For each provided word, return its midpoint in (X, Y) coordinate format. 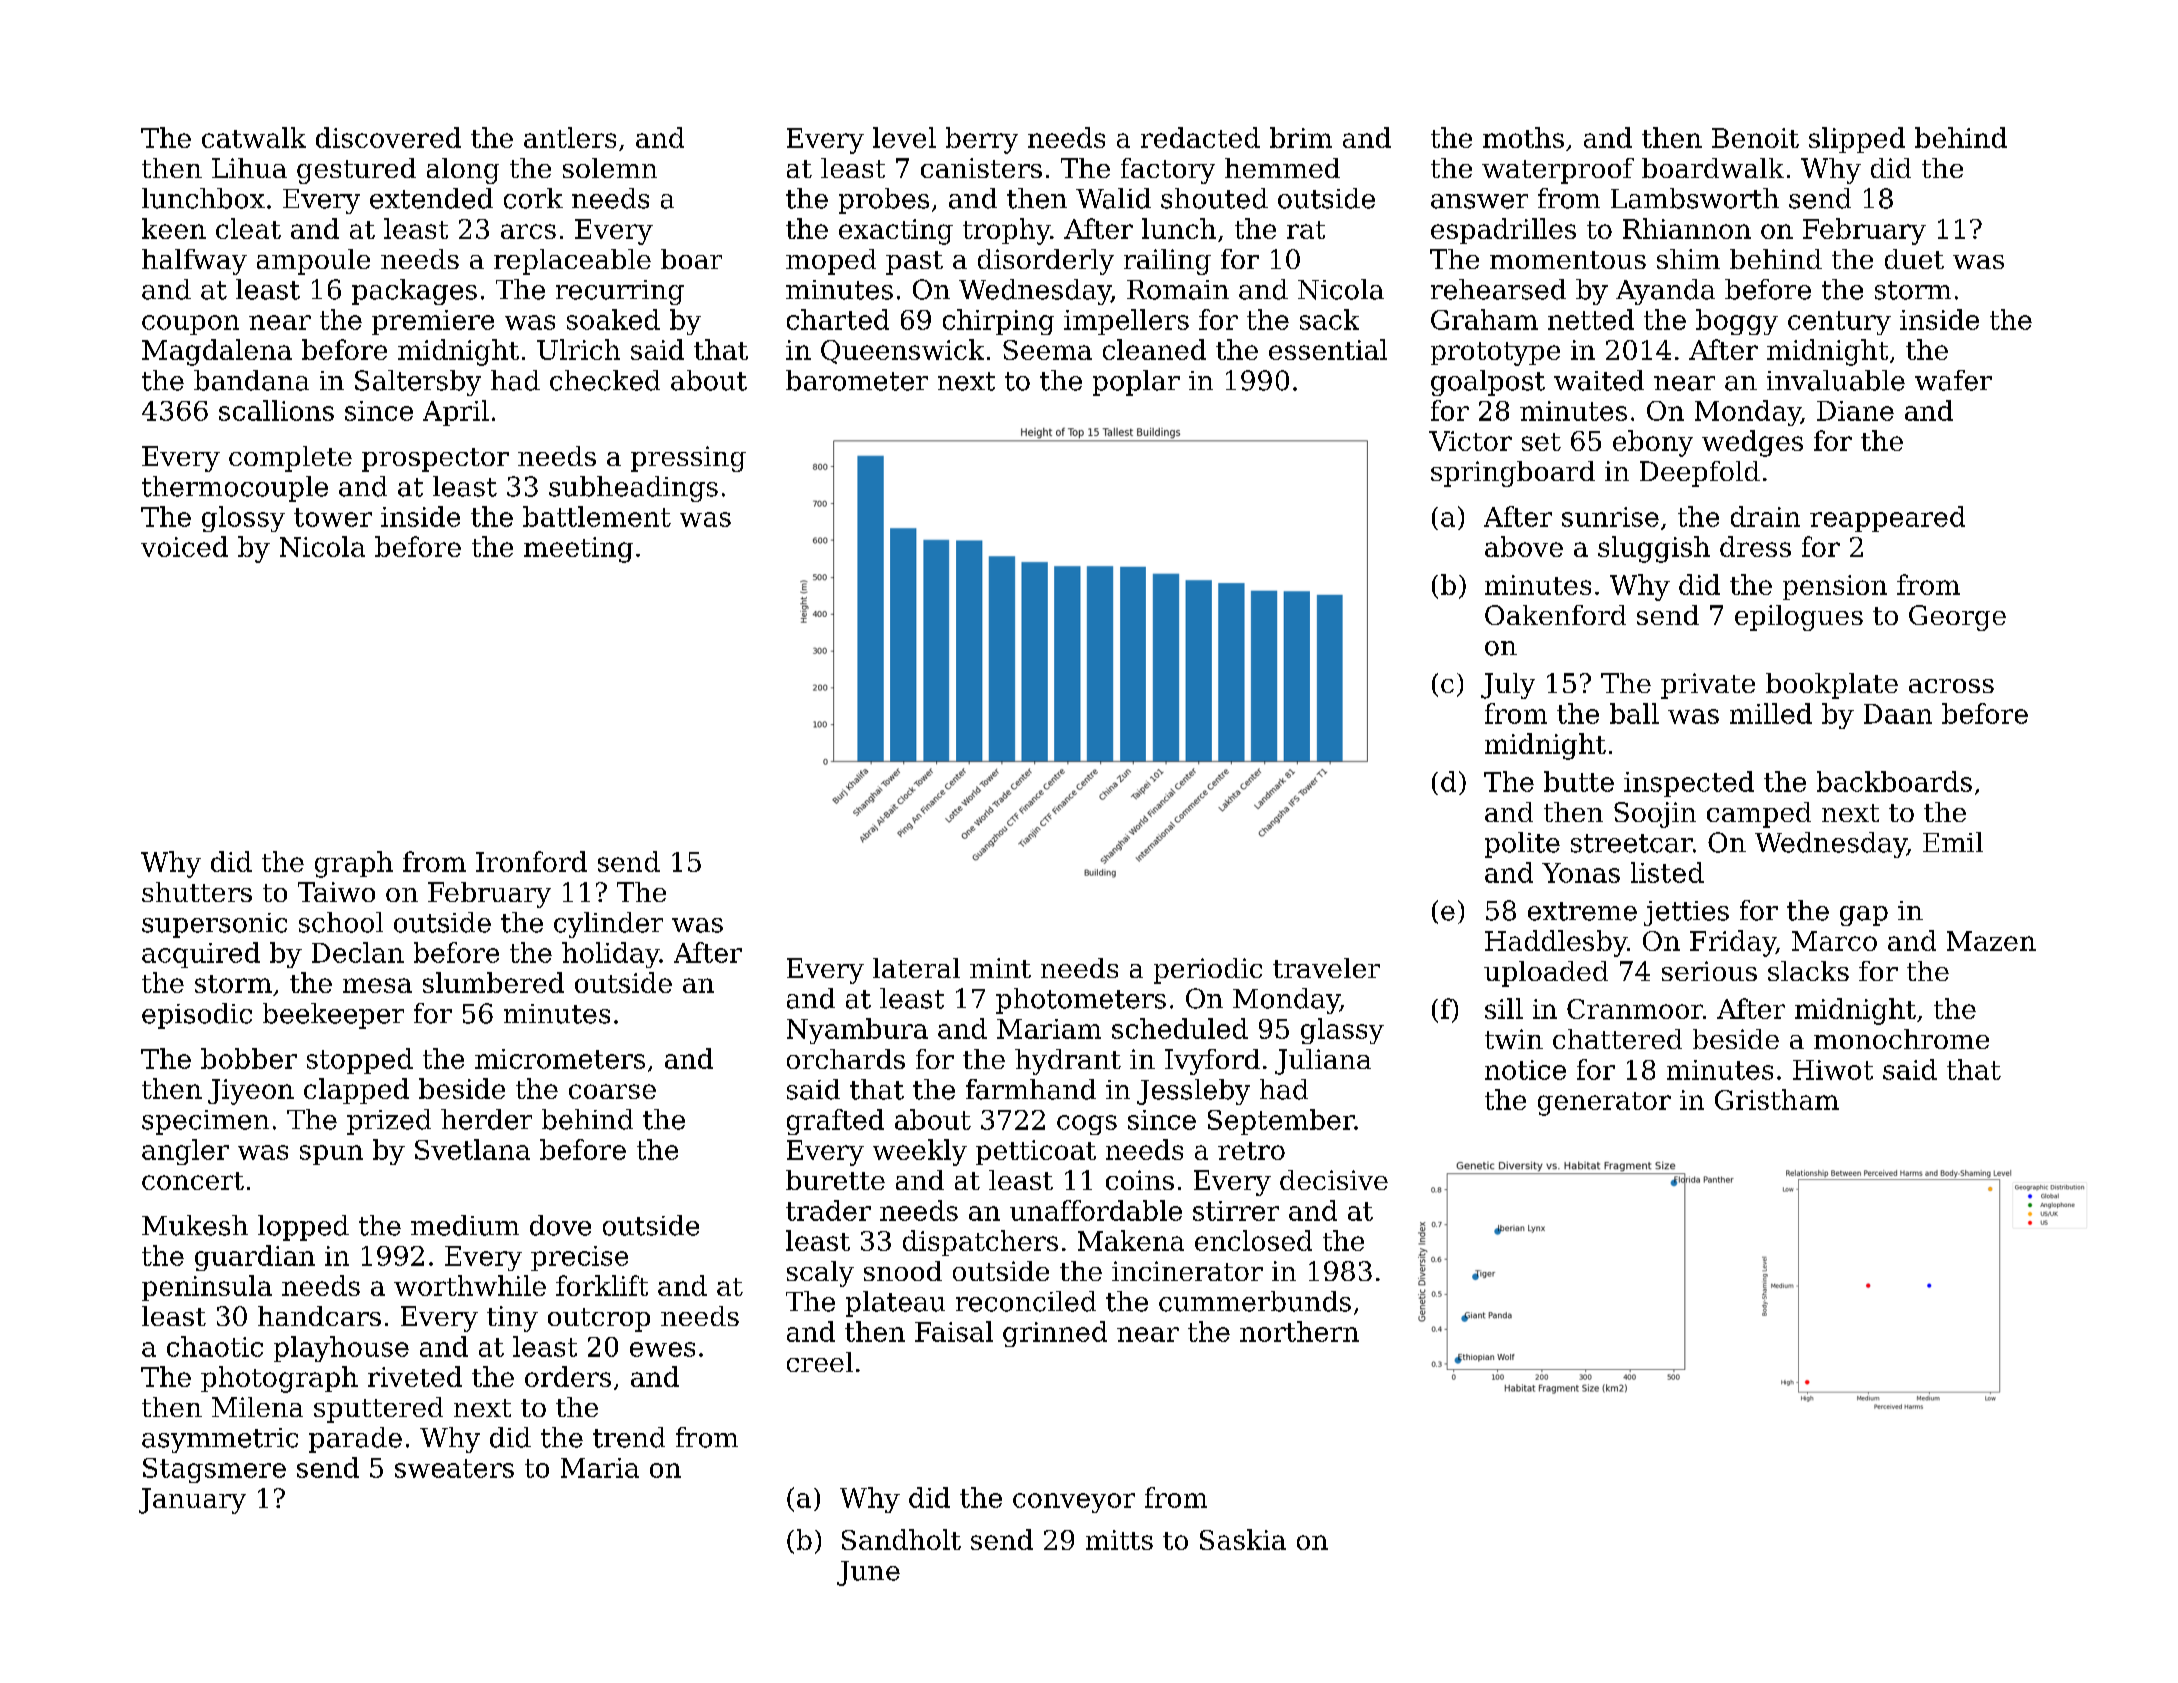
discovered (388, 137)
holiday (611, 955)
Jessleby (1193, 1092)
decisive (1334, 1180)
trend (629, 1437)
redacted (1200, 137)
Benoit (1755, 138)
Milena (257, 1407)
